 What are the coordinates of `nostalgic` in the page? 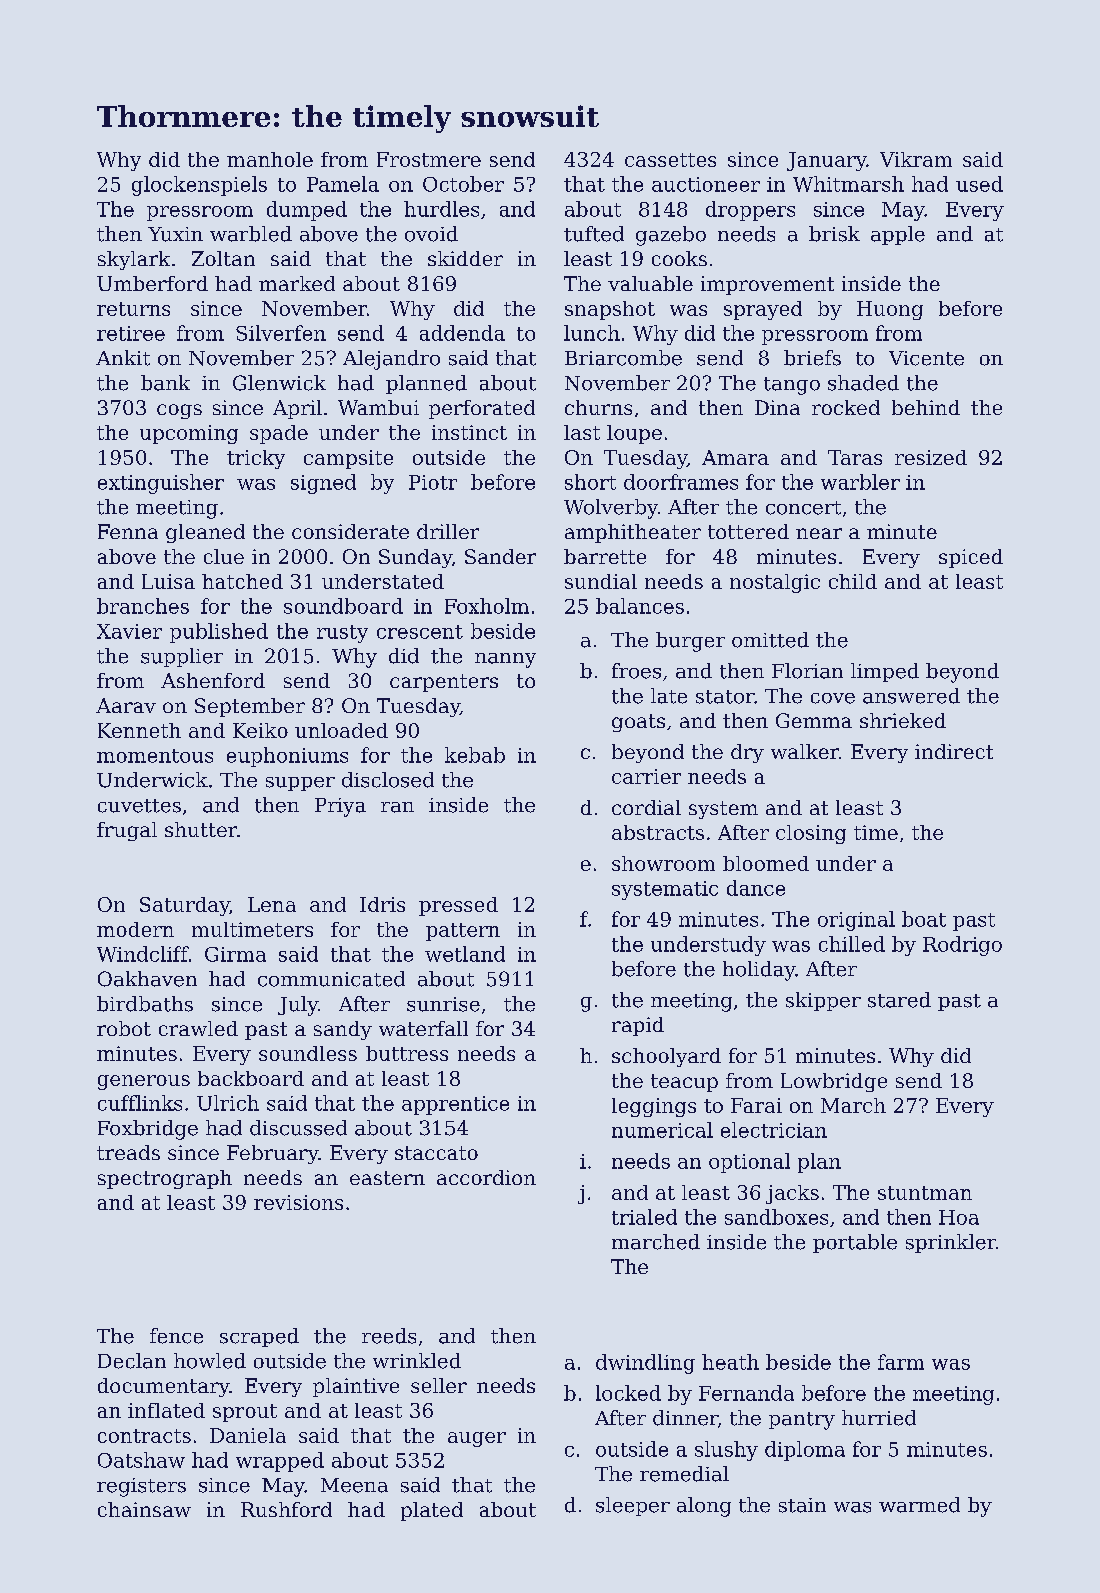 It's located at (775, 583).
